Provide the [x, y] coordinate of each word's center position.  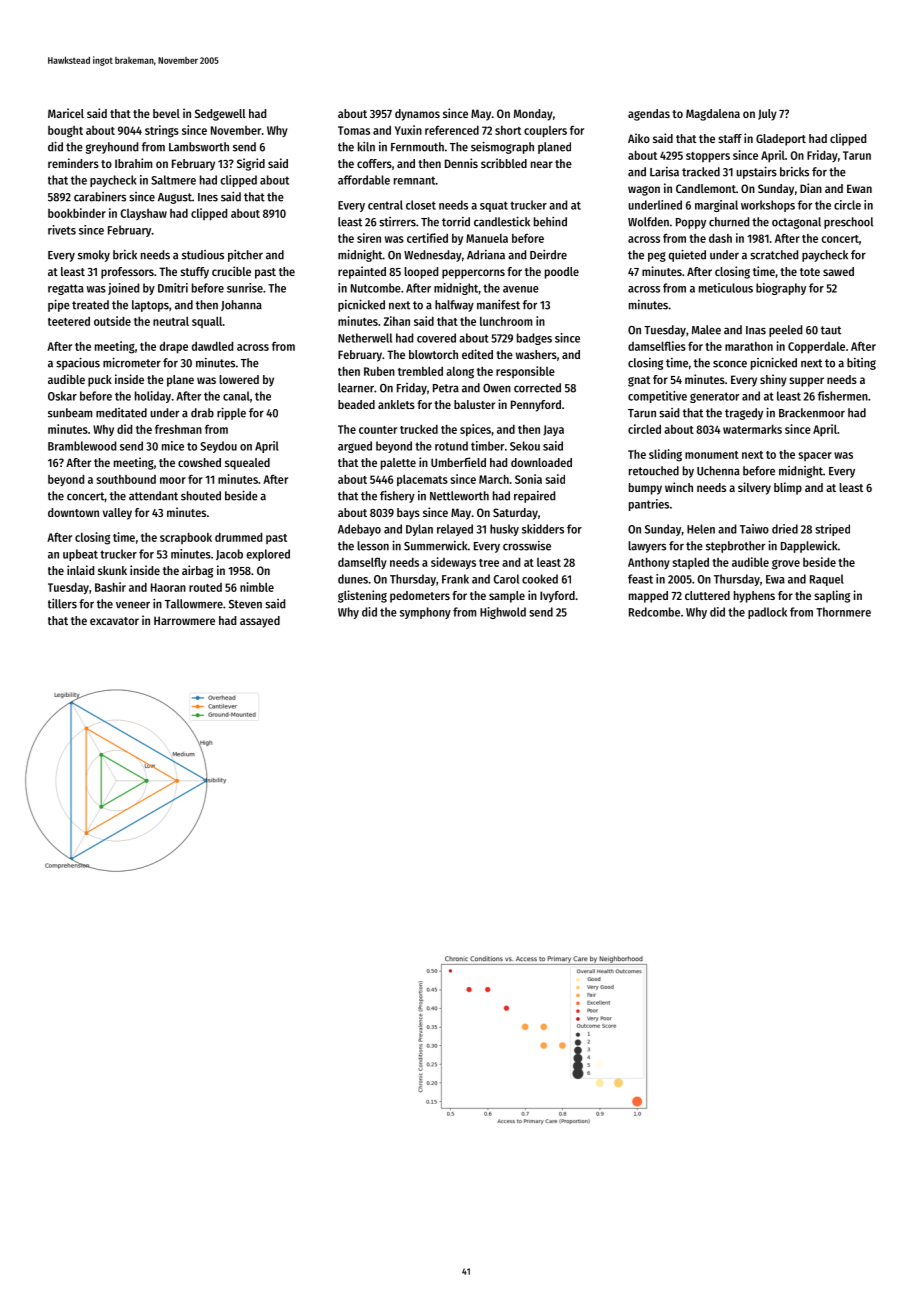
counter [378, 430]
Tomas [354, 130]
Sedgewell [220, 115]
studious [203, 255]
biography [781, 289]
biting [861, 364]
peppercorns [473, 274]
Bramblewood [82, 446]
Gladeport [781, 140]
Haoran [168, 587]
